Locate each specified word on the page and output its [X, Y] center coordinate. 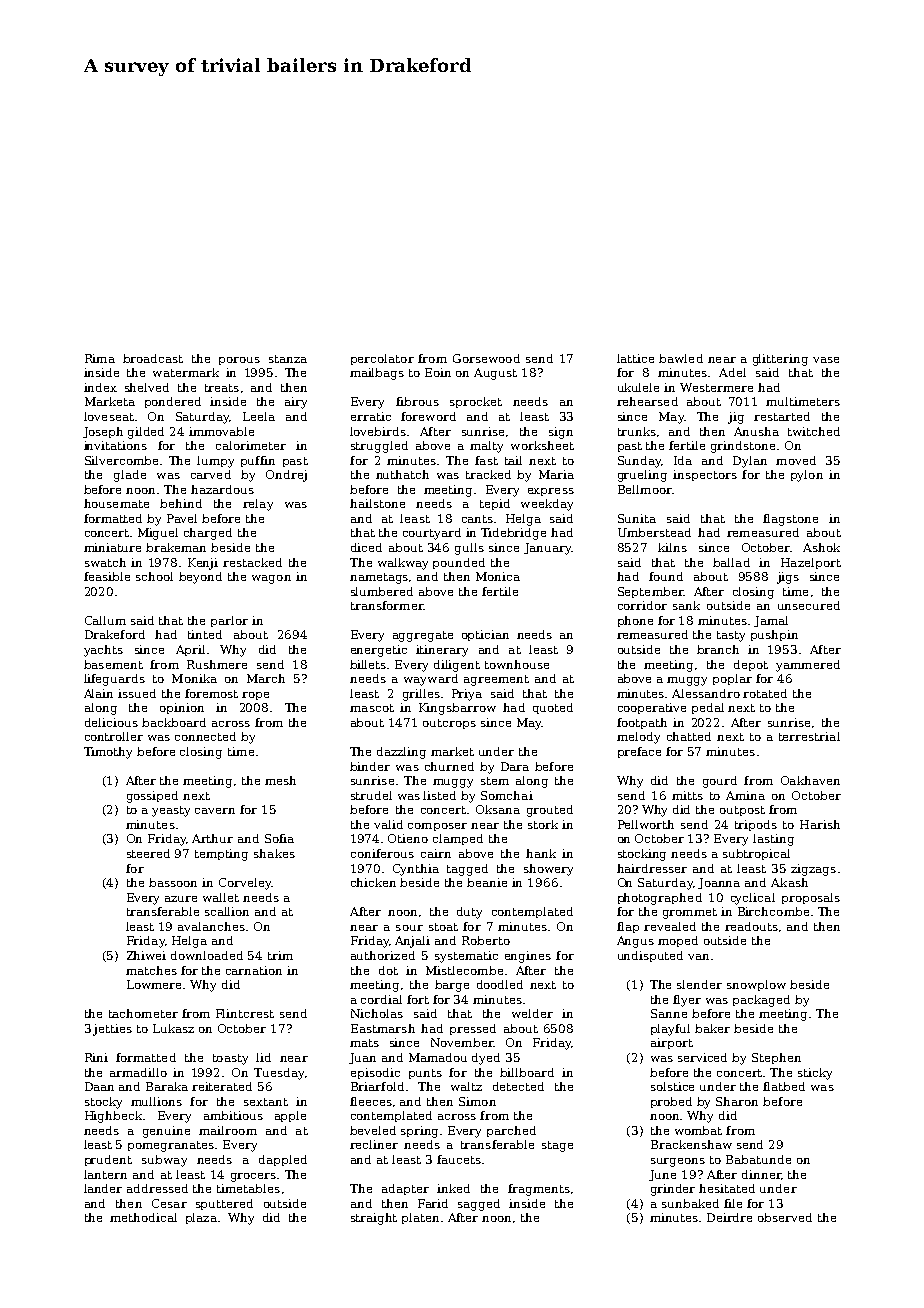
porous [239, 361]
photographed [660, 899]
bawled [681, 358]
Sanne [669, 1013]
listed [439, 795]
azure [181, 899]
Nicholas [377, 1013]
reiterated [222, 1086]
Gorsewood [486, 358]
